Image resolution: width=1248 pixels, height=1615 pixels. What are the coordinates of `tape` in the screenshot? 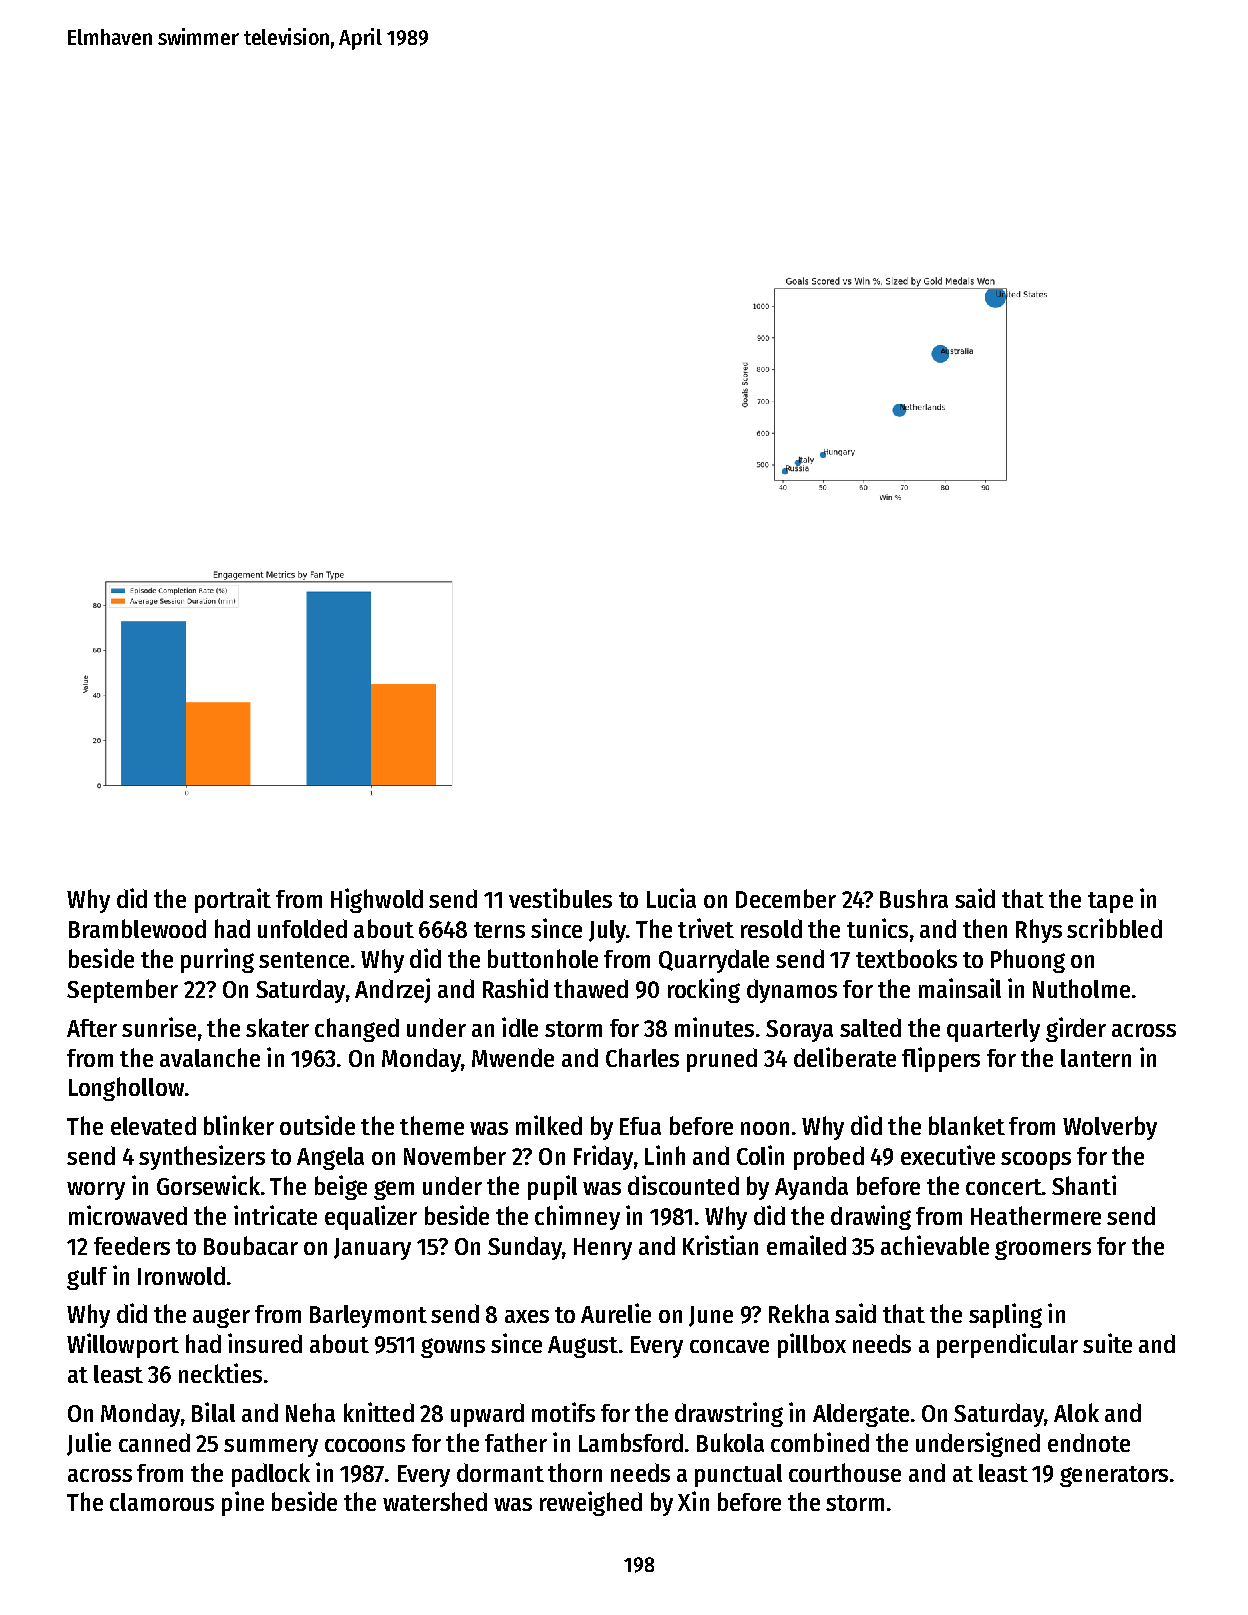 It's located at (1110, 902).
